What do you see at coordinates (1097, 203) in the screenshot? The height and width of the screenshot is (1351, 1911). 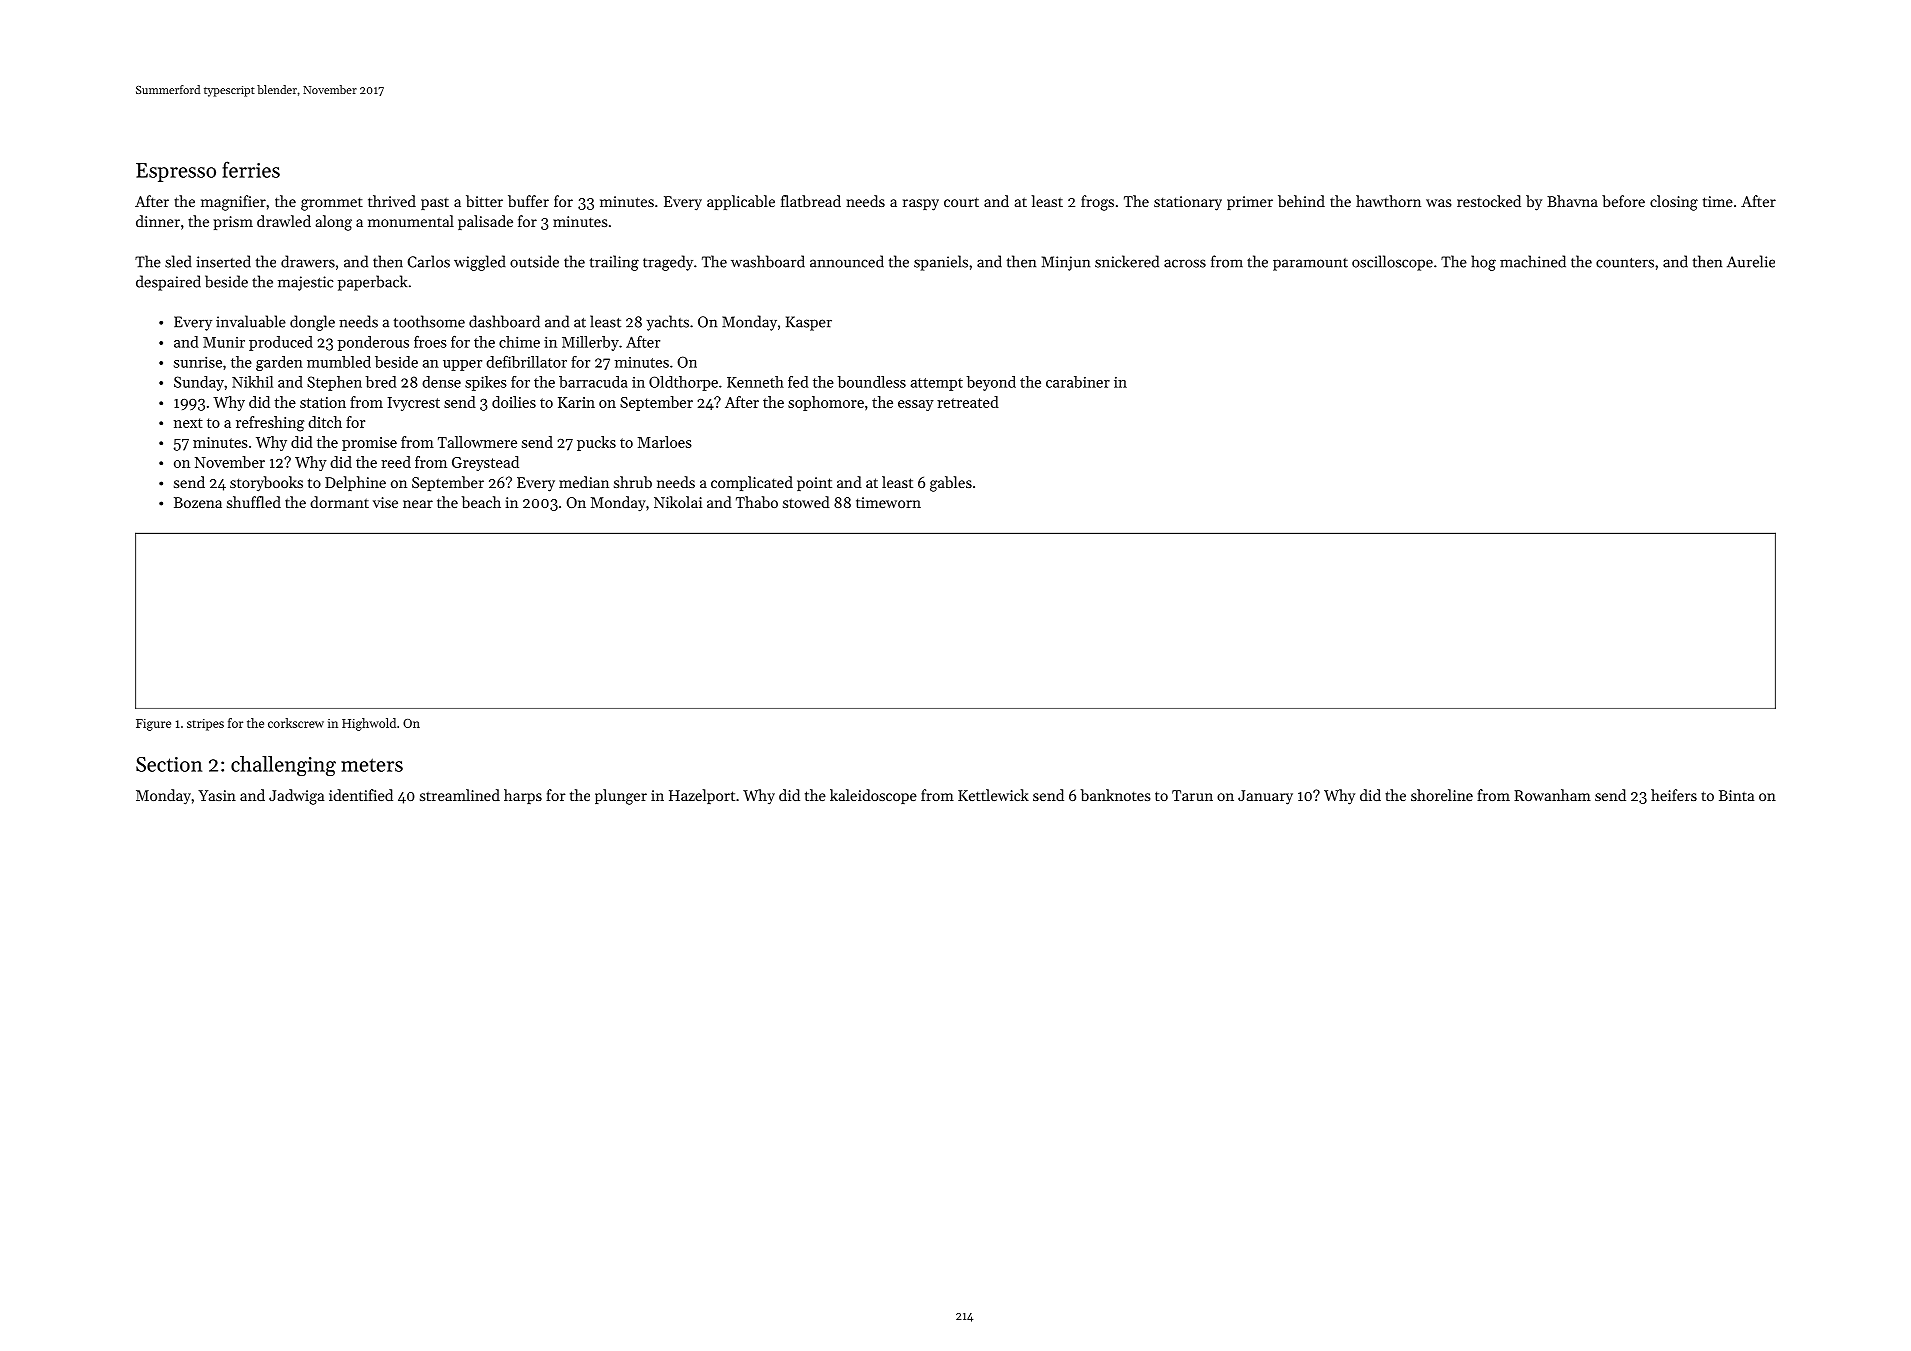 I see `frogs` at bounding box center [1097, 203].
